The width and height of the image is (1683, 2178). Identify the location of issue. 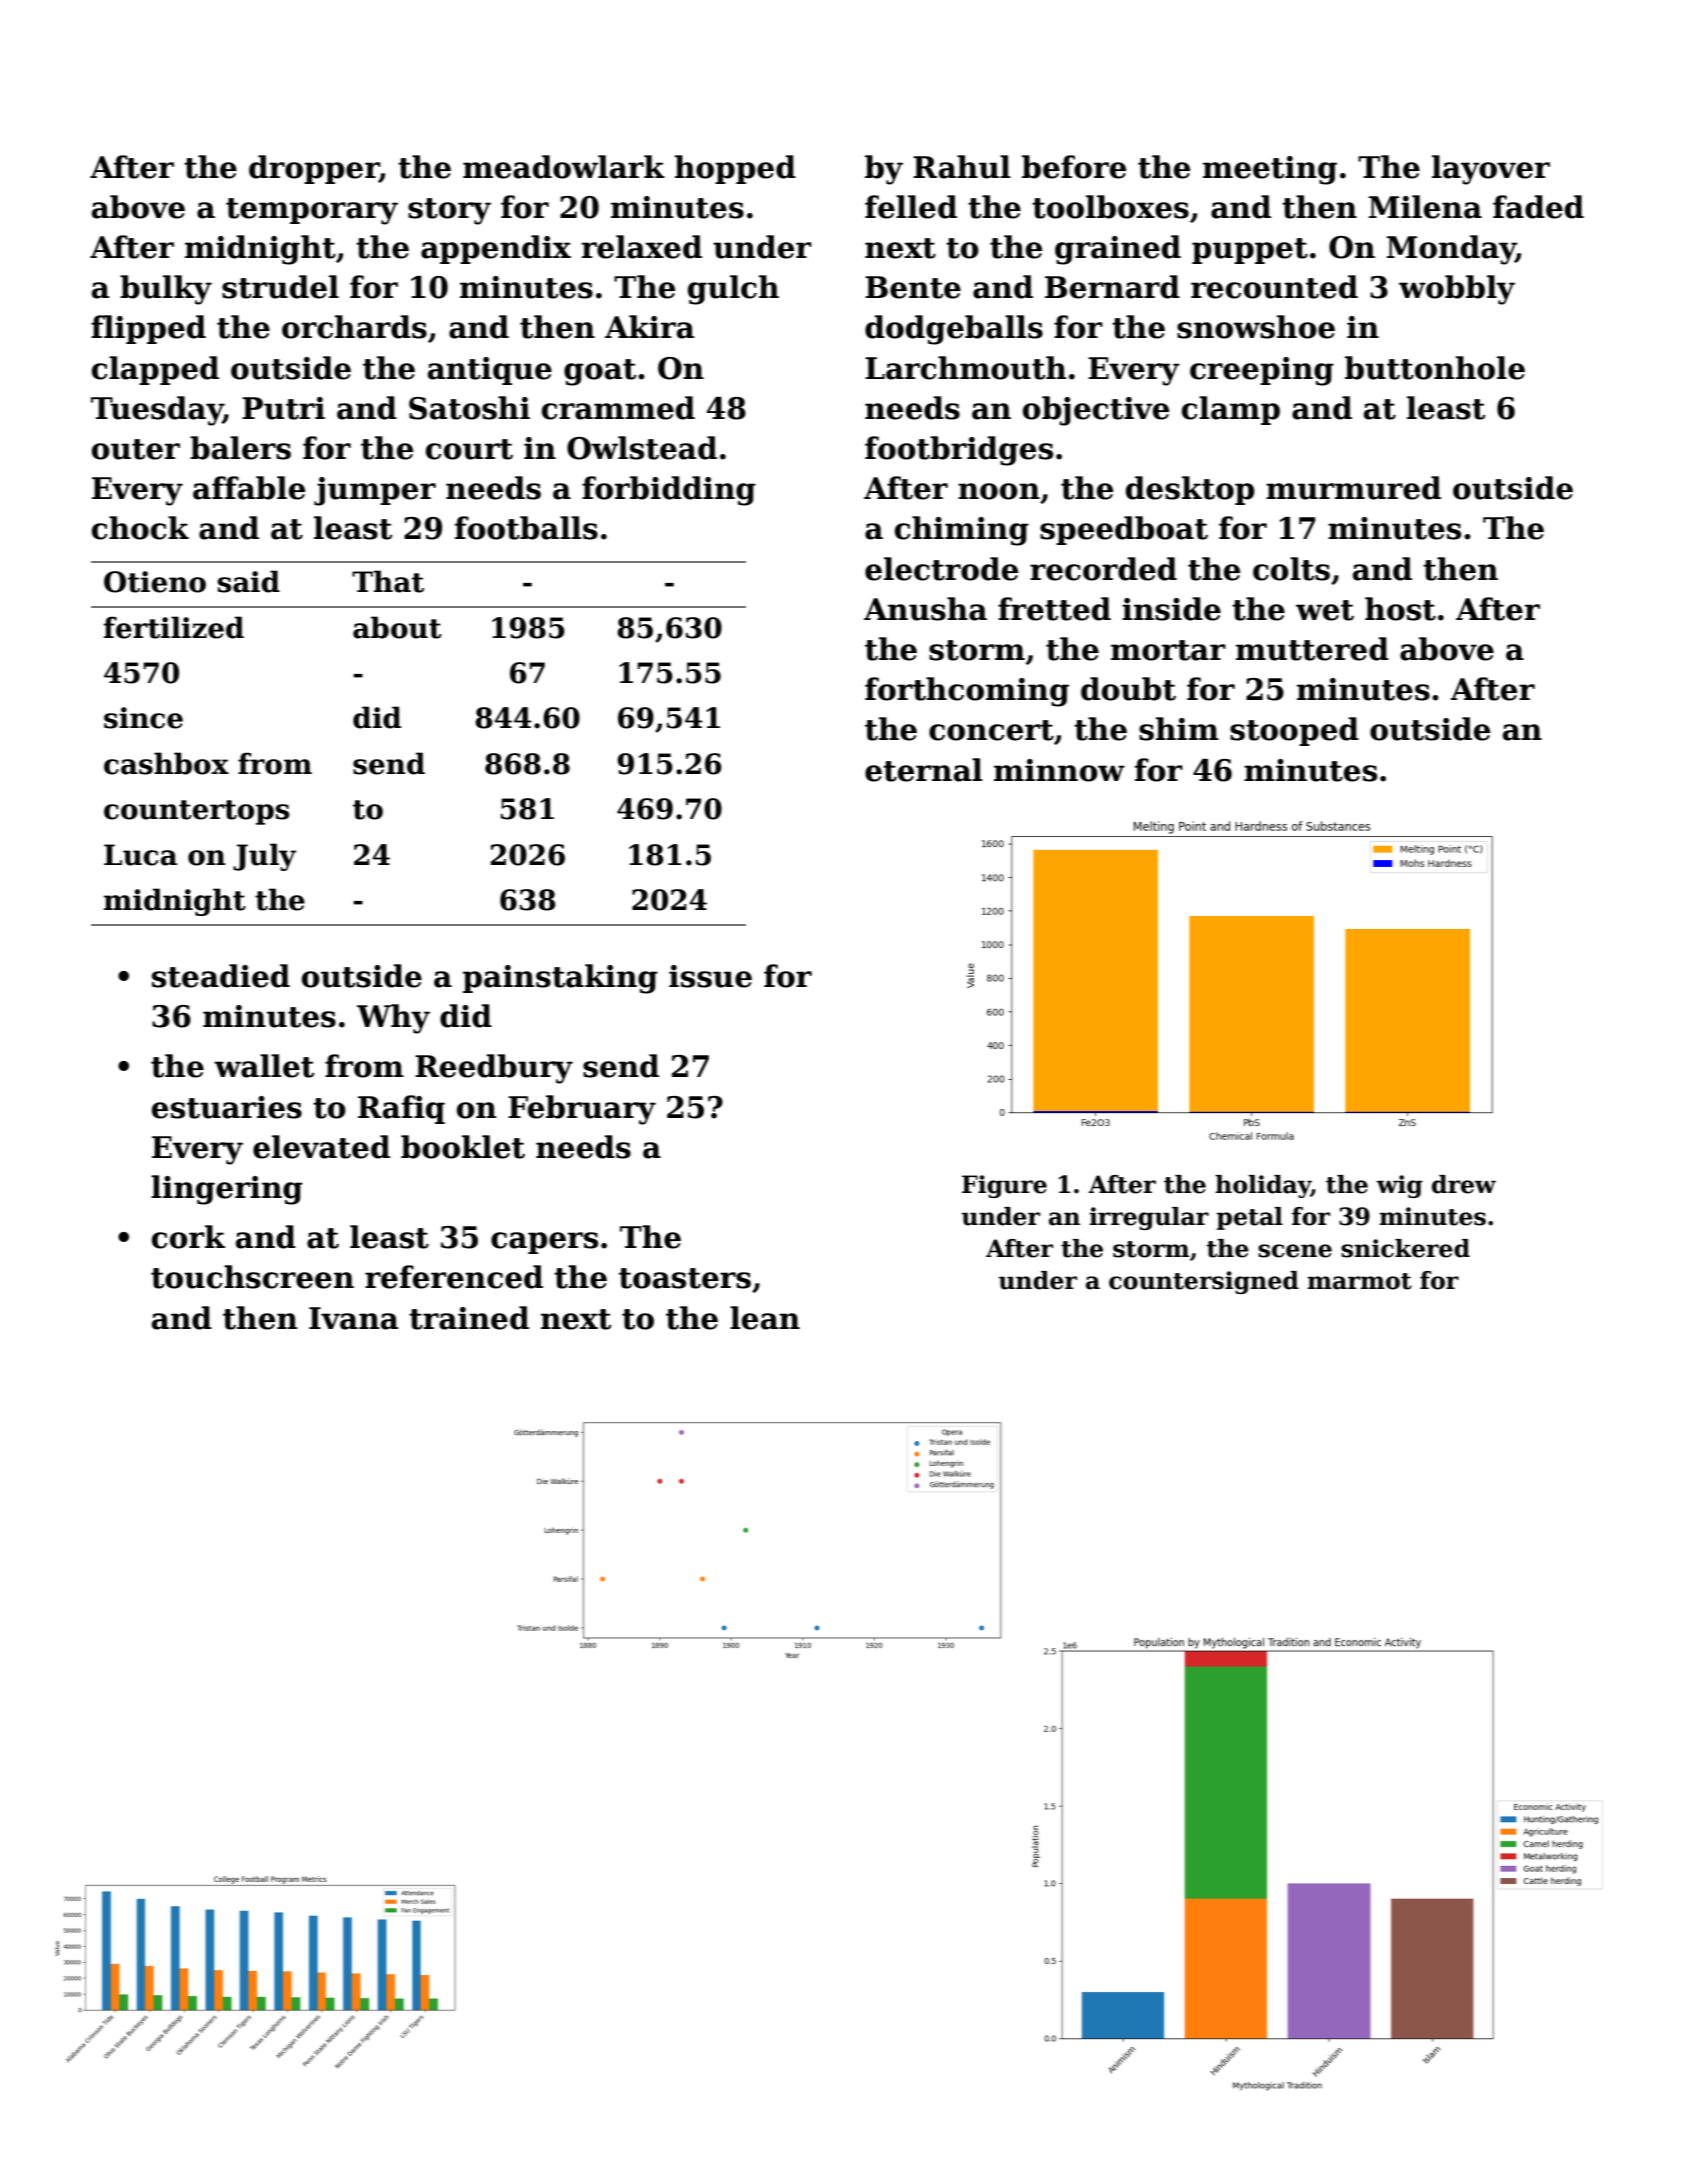
(710, 976).
